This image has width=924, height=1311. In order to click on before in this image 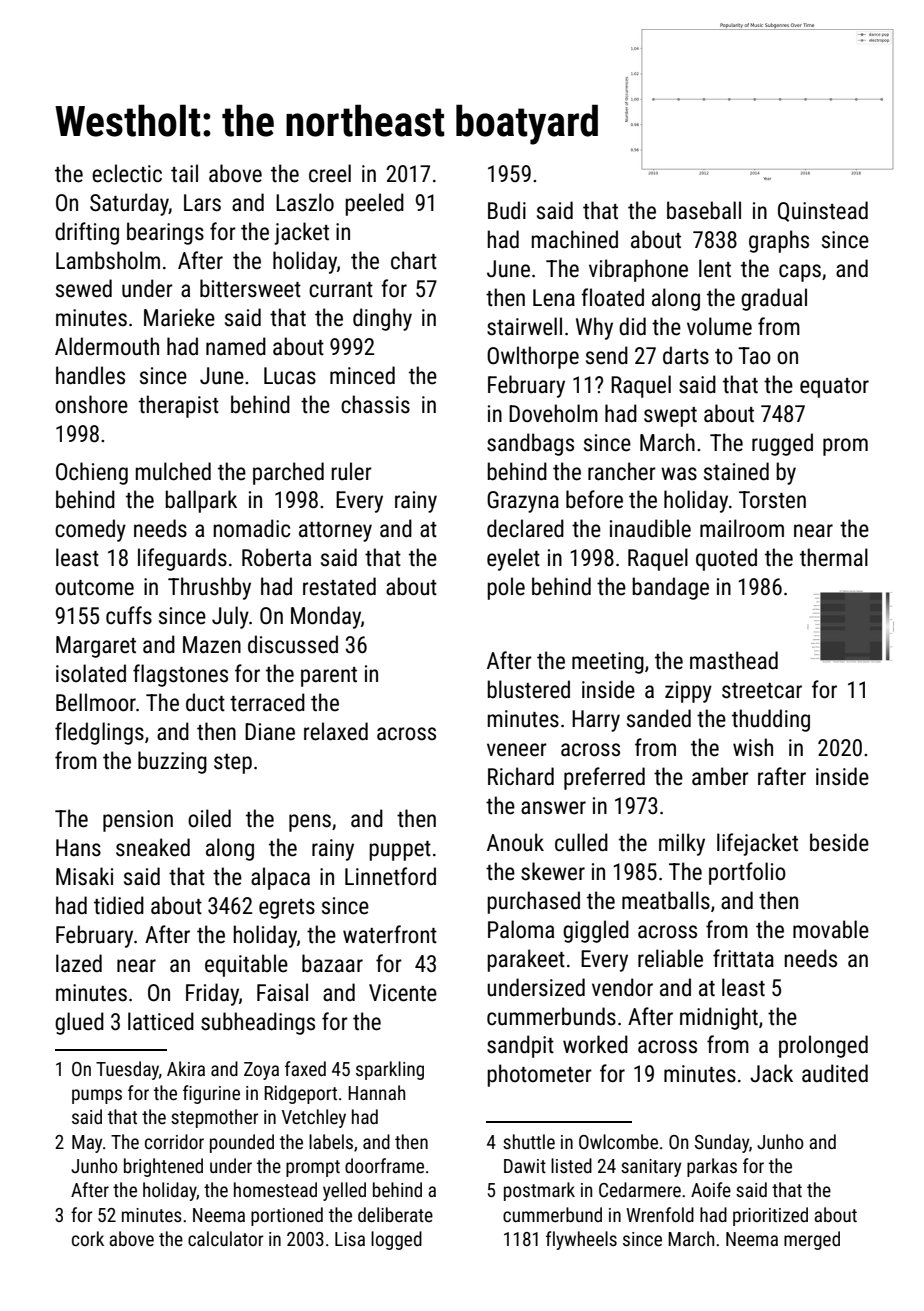, I will do `click(594, 499)`.
